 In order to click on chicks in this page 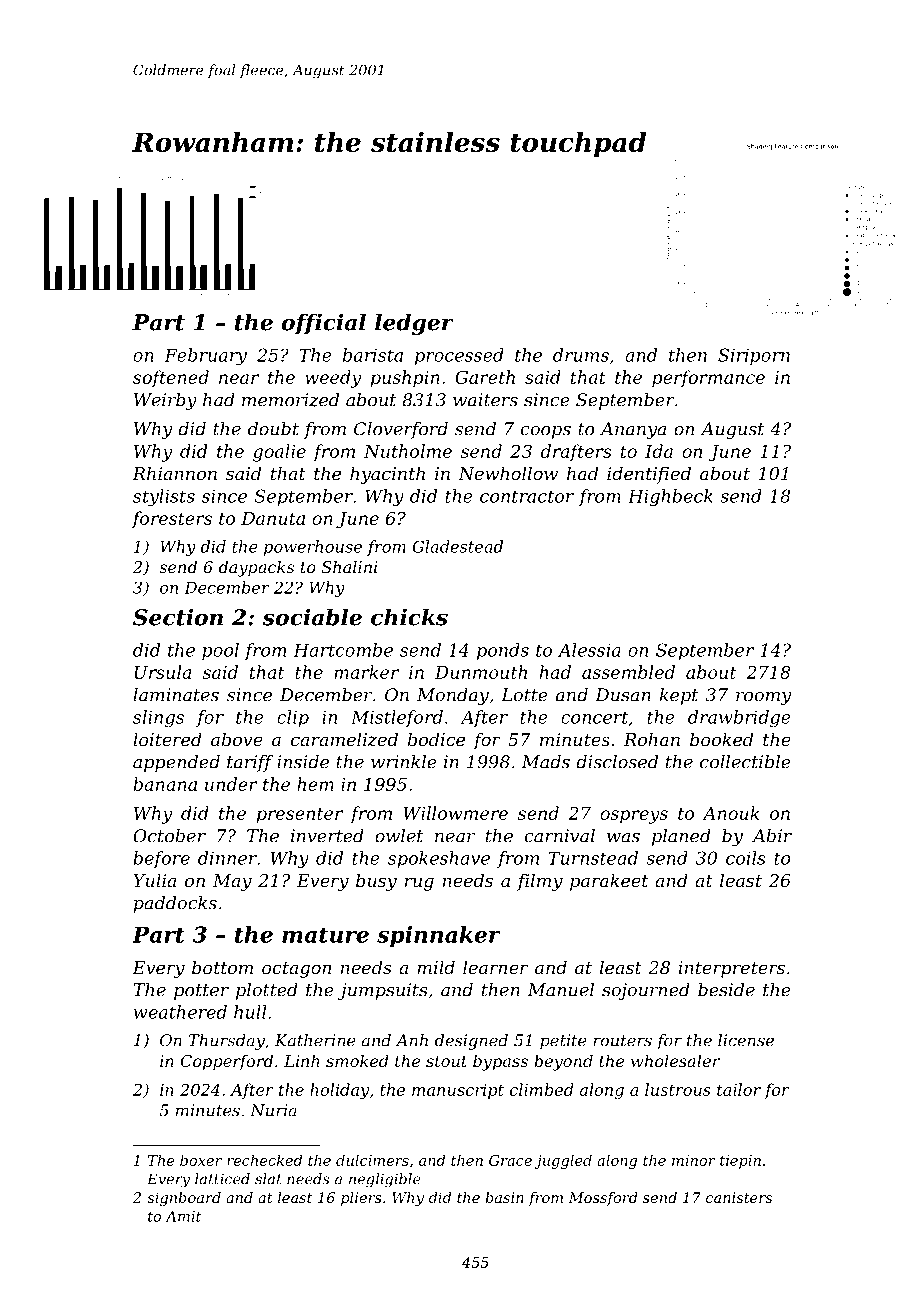, I will do `click(409, 617)`.
